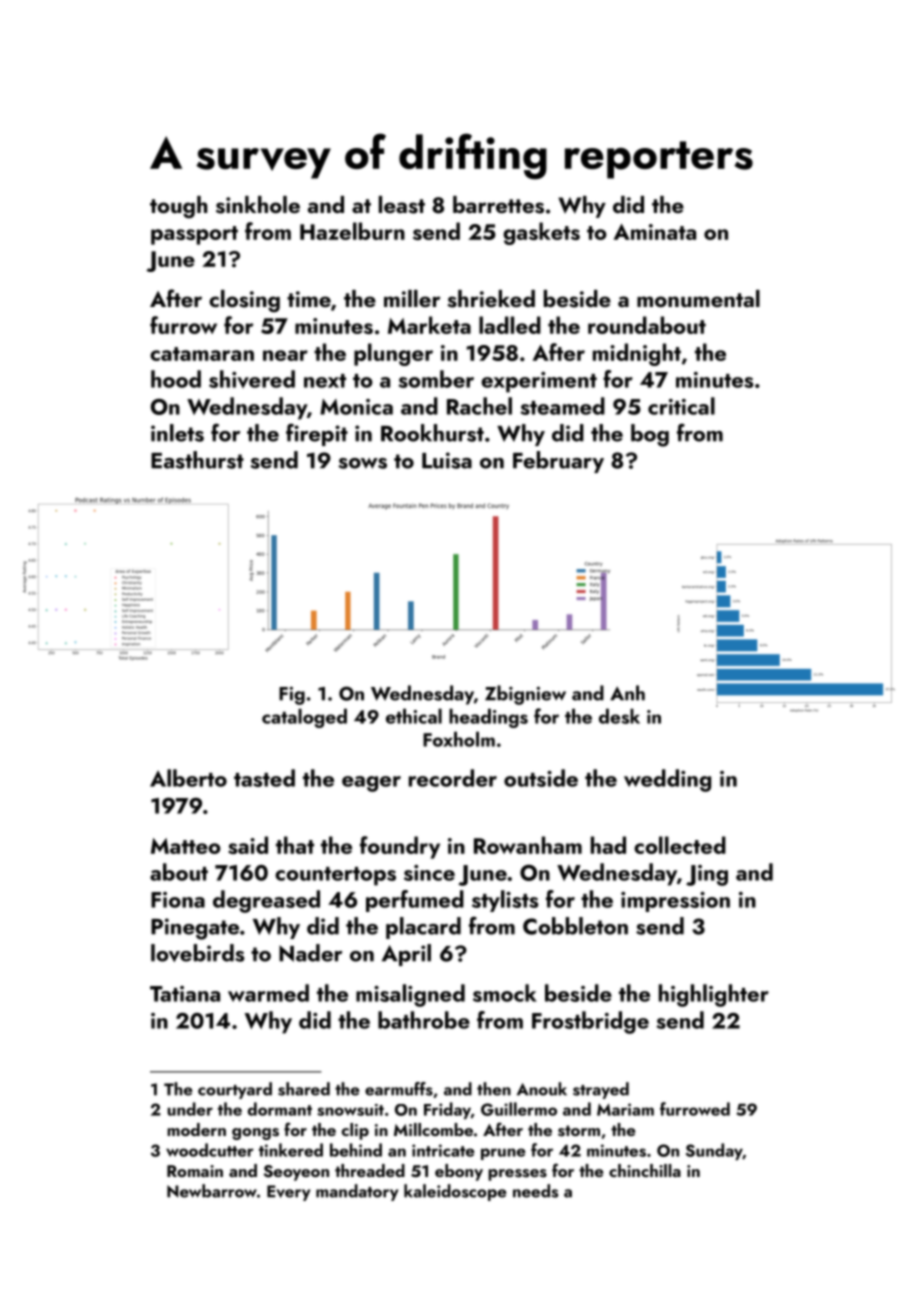 This document has width=924, height=1311. What do you see at coordinates (178, 207) in the document?
I see `tough` at bounding box center [178, 207].
